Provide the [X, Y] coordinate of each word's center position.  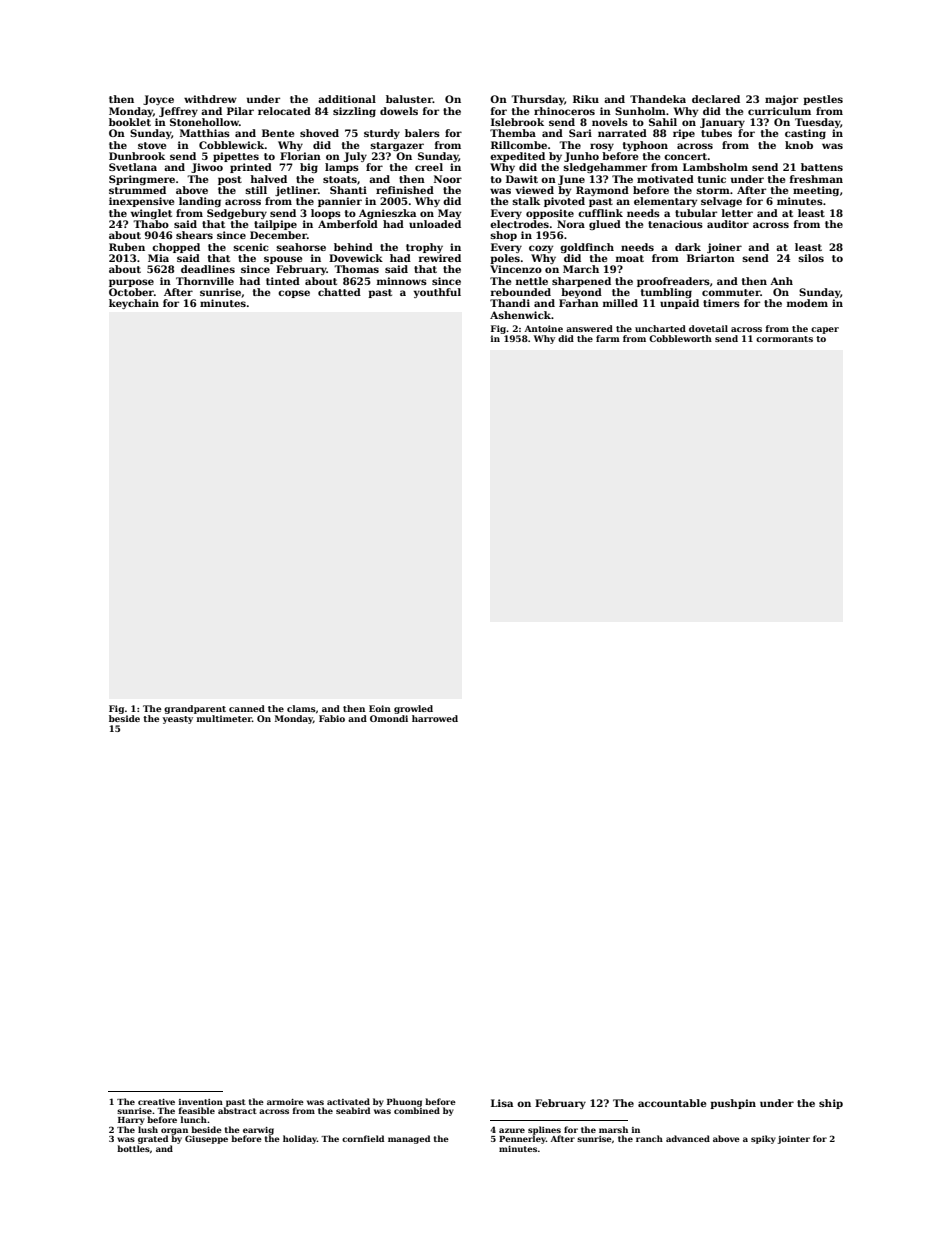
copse [294, 294]
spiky [763, 1139]
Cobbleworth [680, 338]
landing [200, 202]
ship [831, 1104]
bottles [133, 1148]
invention [200, 1102]
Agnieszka [387, 214]
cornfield [363, 1138]
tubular [696, 213]
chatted [339, 292]
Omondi [389, 718]
